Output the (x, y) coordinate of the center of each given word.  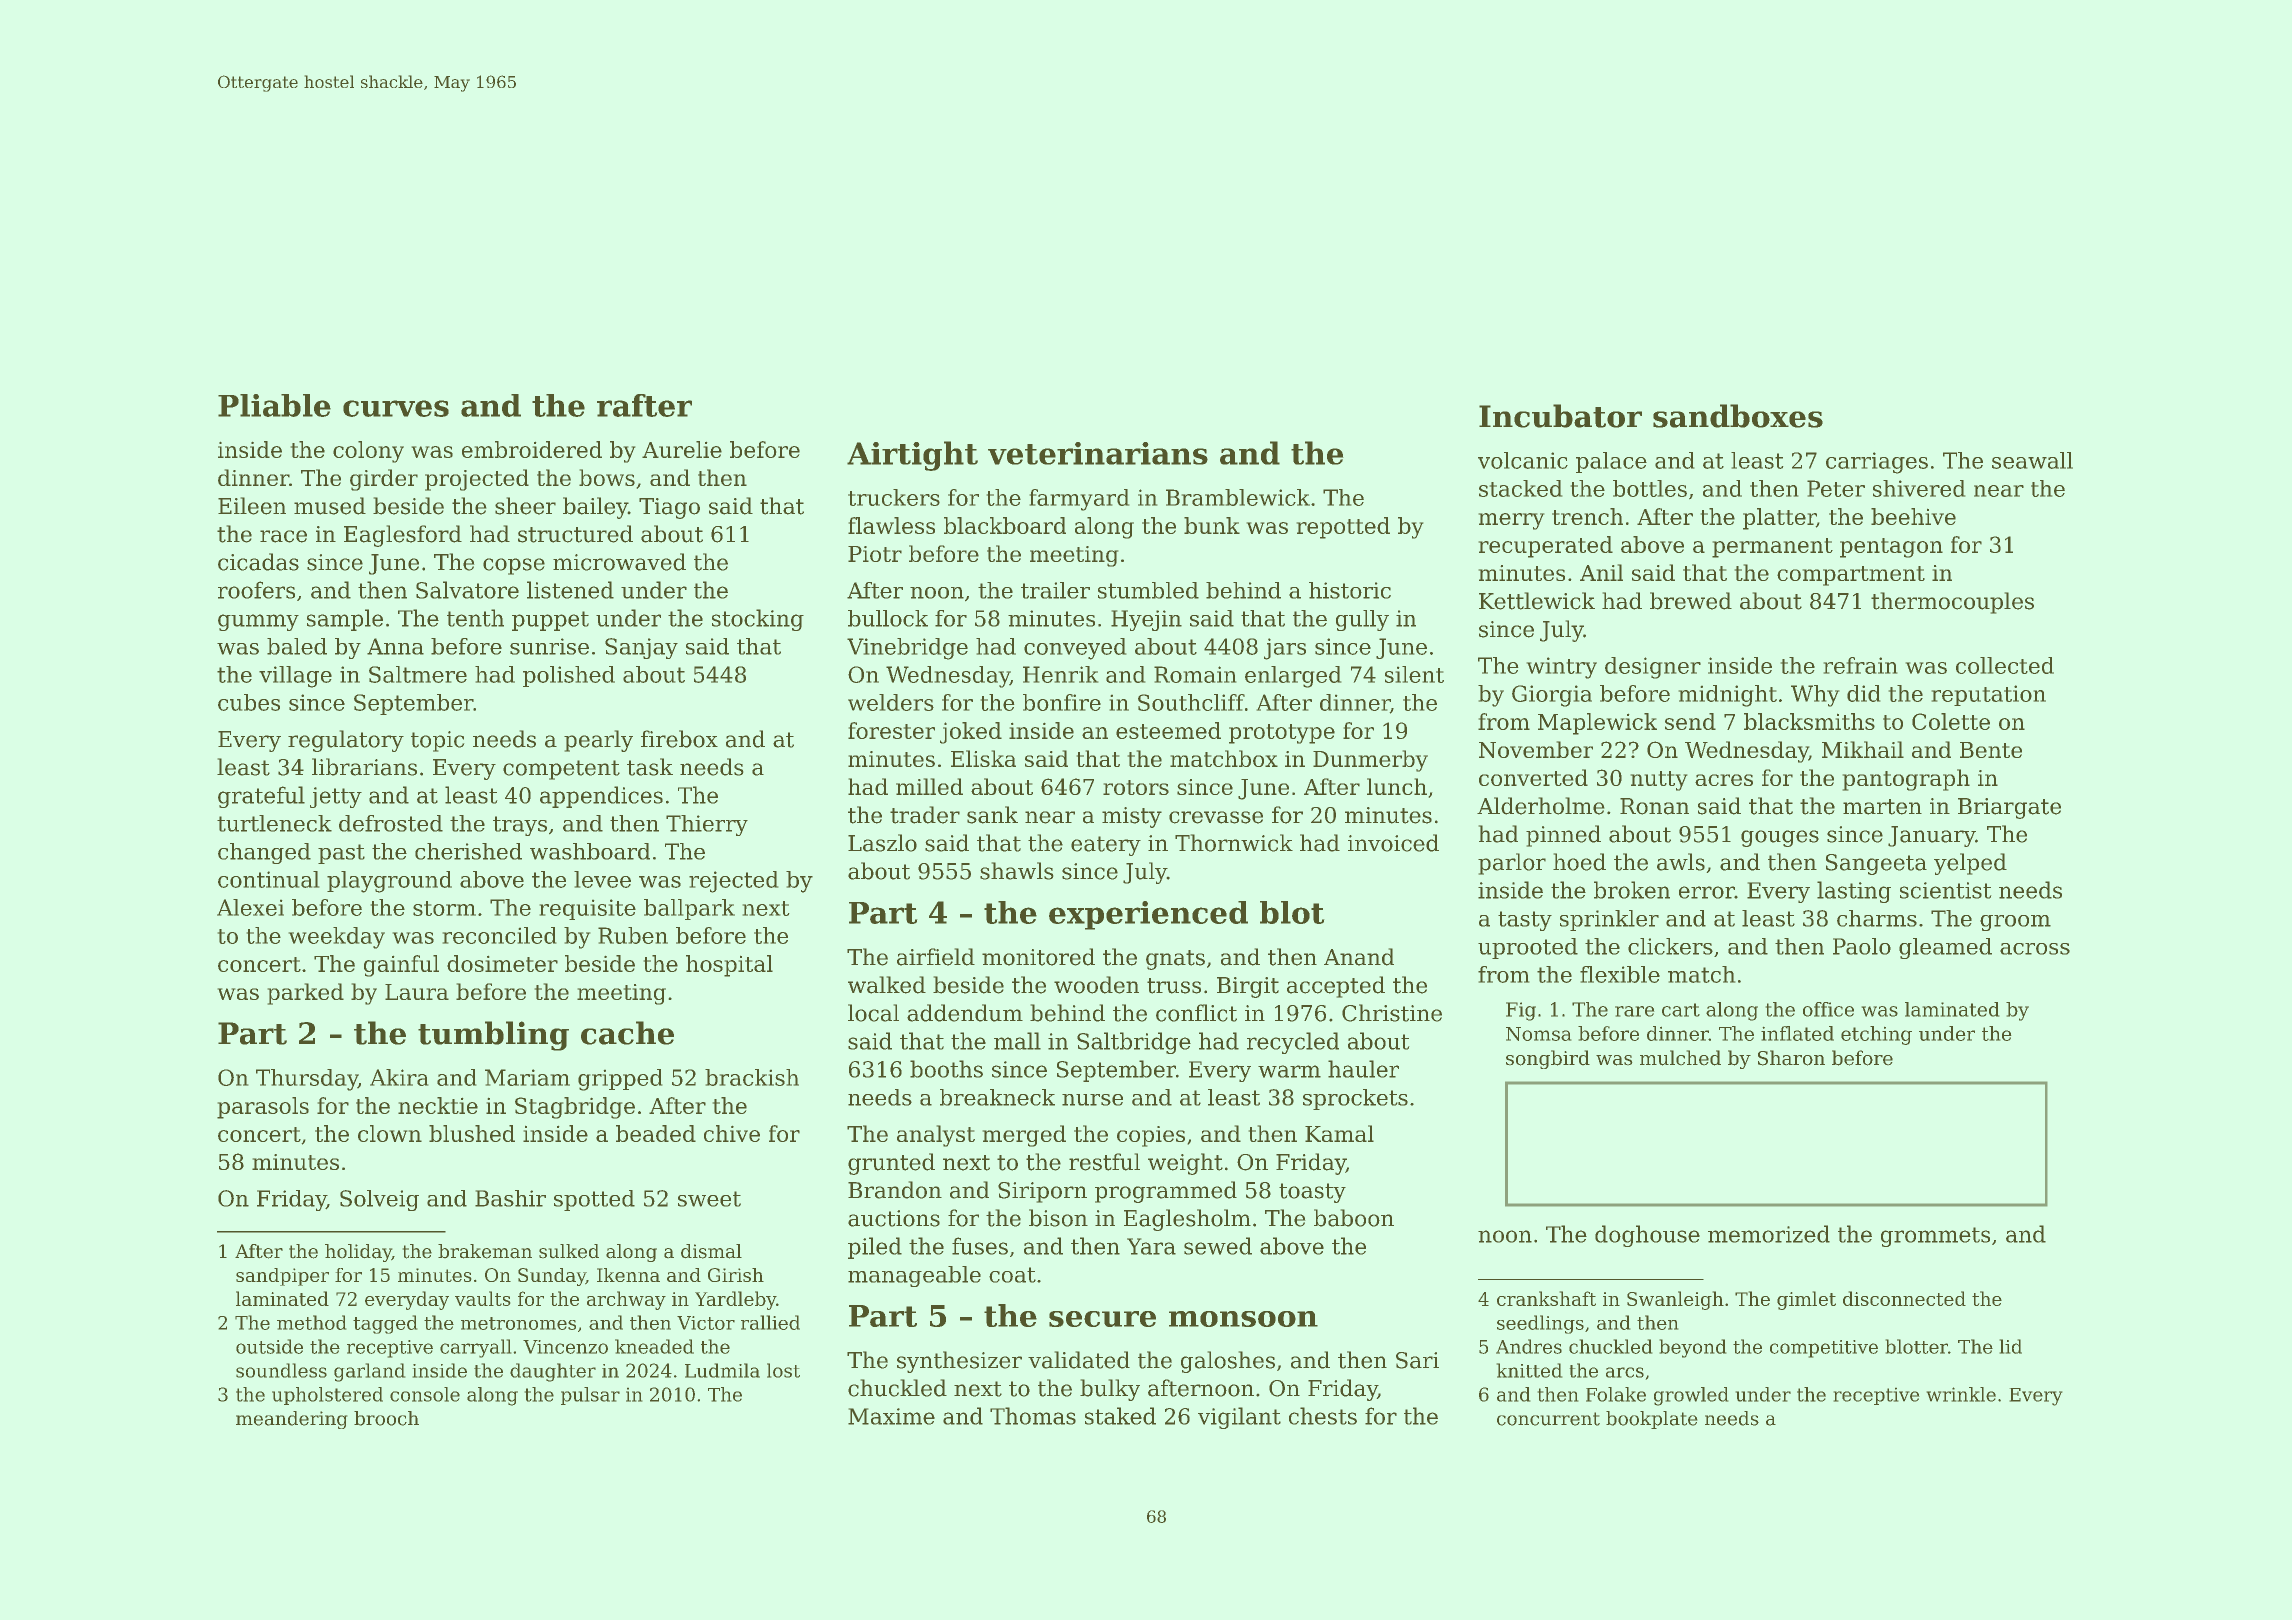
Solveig (379, 1200)
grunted (891, 1164)
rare (1634, 1011)
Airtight (912, 456)
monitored (1038, 957)
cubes (249, 702)
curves (396, 408)
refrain (1860, 665)
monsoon (1243, 1319)
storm (444, 908)
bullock (888, 618)
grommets (1935, 1237)
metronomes (518, 1323)
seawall (2032, 460)
